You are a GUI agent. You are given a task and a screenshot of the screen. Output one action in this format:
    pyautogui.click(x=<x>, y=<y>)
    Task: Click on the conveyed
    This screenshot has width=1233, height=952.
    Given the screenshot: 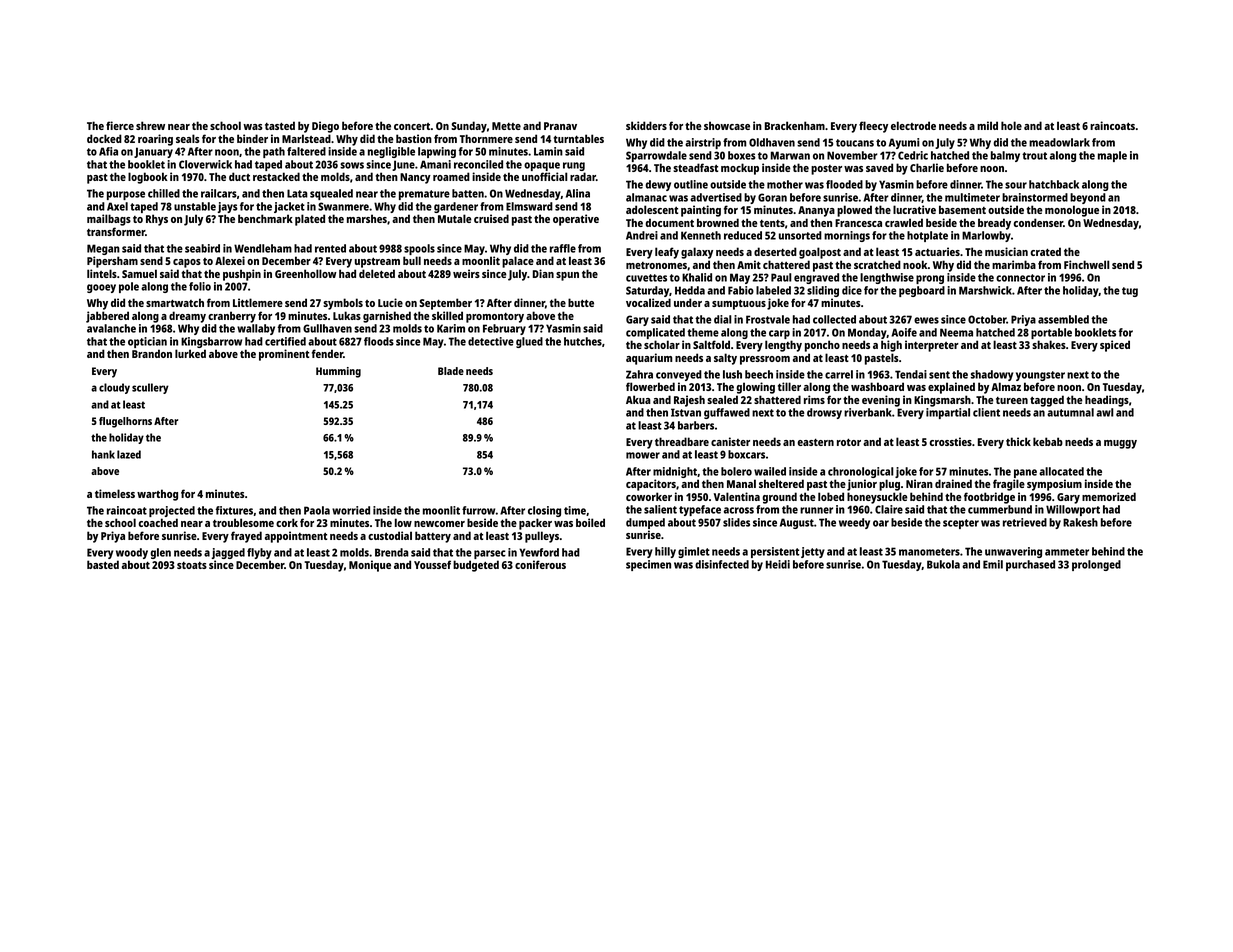 What is the action you would take?
    pyautogui.click(x=679, y=375)
